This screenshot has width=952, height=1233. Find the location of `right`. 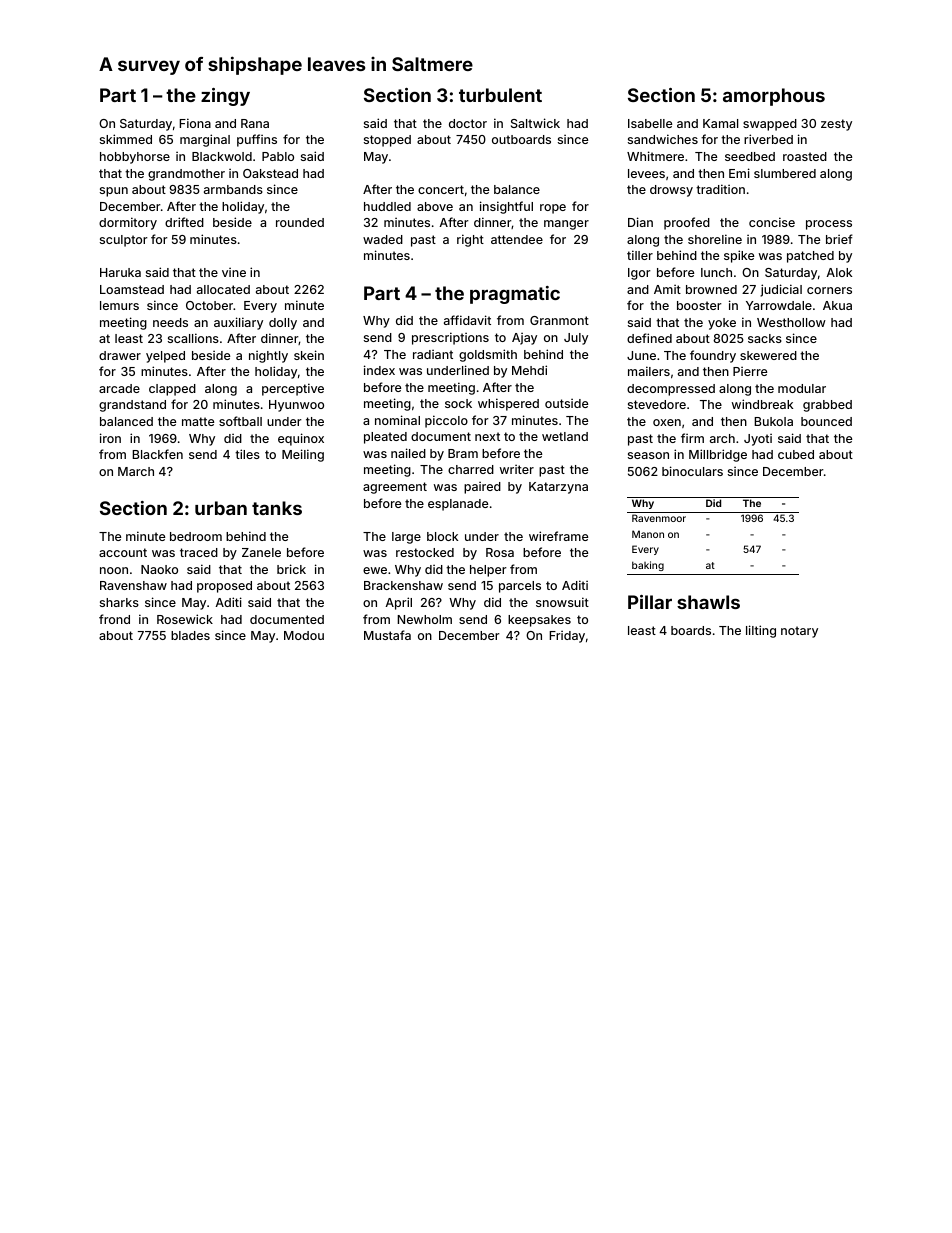

right is located at coordinates (470, 240).
